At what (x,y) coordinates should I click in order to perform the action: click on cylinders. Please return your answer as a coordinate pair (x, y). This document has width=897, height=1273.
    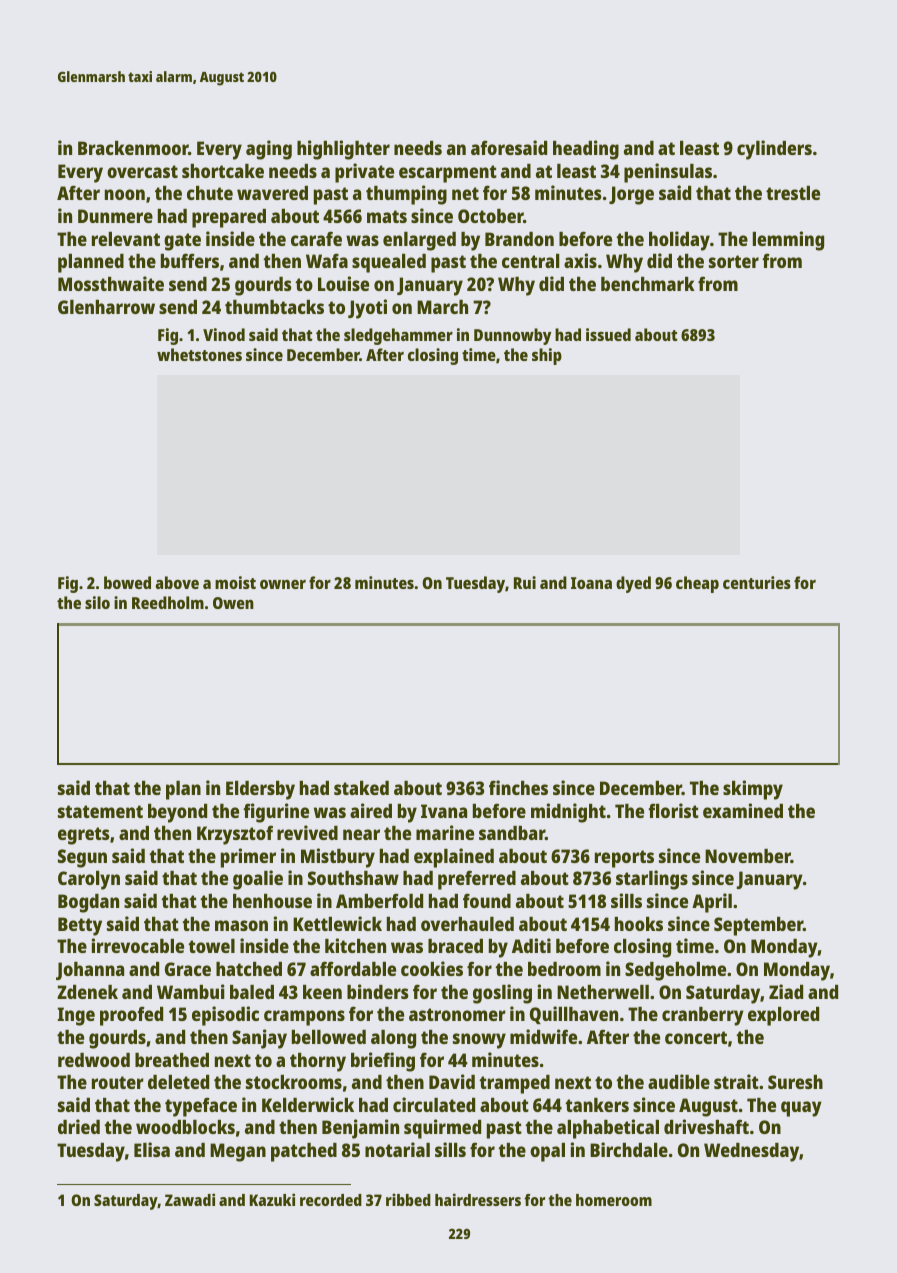
    Looking at the image, I should click on (774, 150).
